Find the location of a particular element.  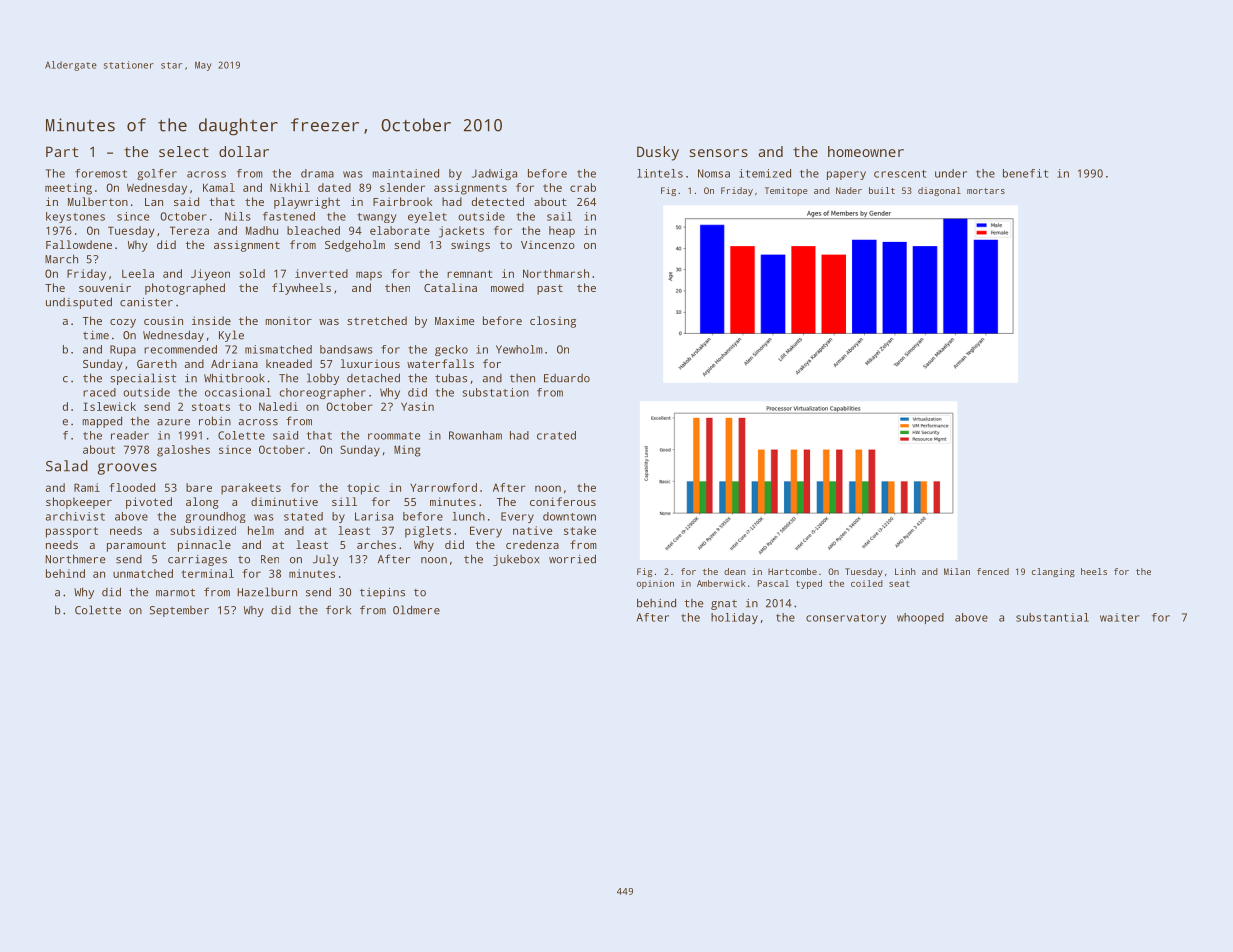

Yewholm is located at coordinates (519, 349).
